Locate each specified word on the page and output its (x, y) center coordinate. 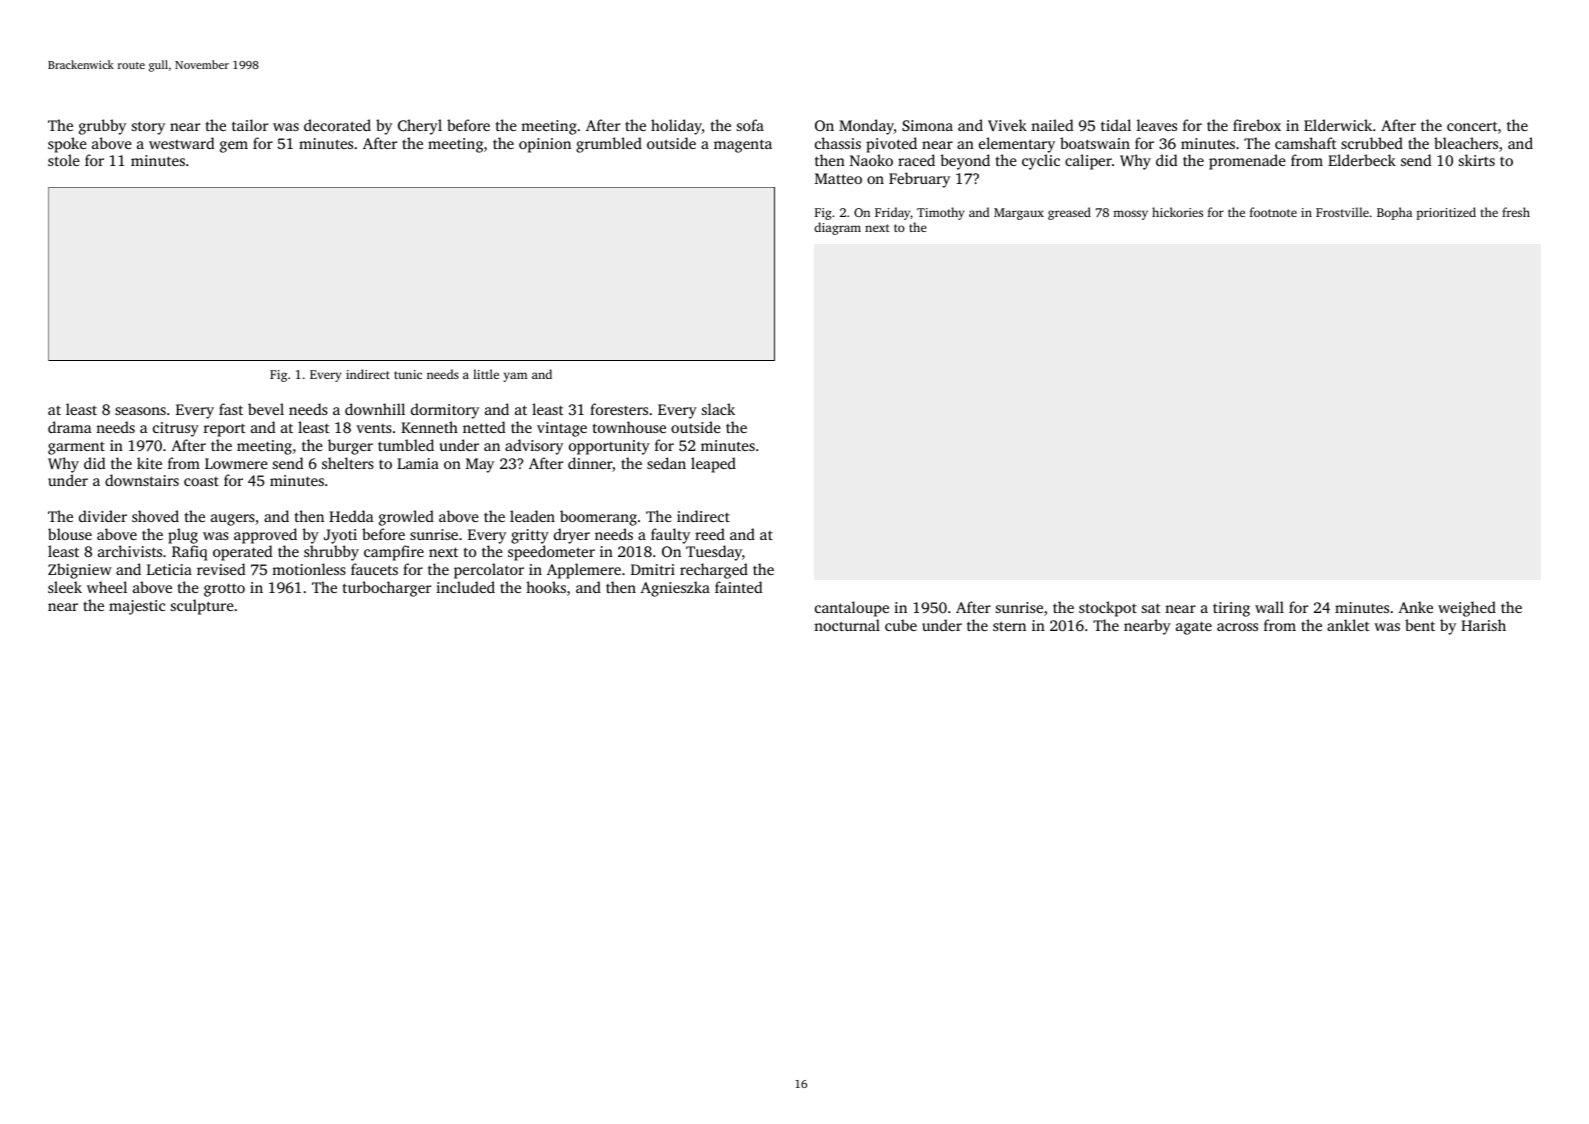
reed (710, 534)
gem (234, 147)
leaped (713, 465)
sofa (750, 125)
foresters (619, 409)
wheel (107, 587)
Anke (1415, 607)
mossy (1130, 215)
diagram (837, 228)
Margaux (1019, 214)
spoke (67, 145)
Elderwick (1338, 125)
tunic (408, 374)
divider (103, 516)
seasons (140, 411)
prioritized (1446, 213)
